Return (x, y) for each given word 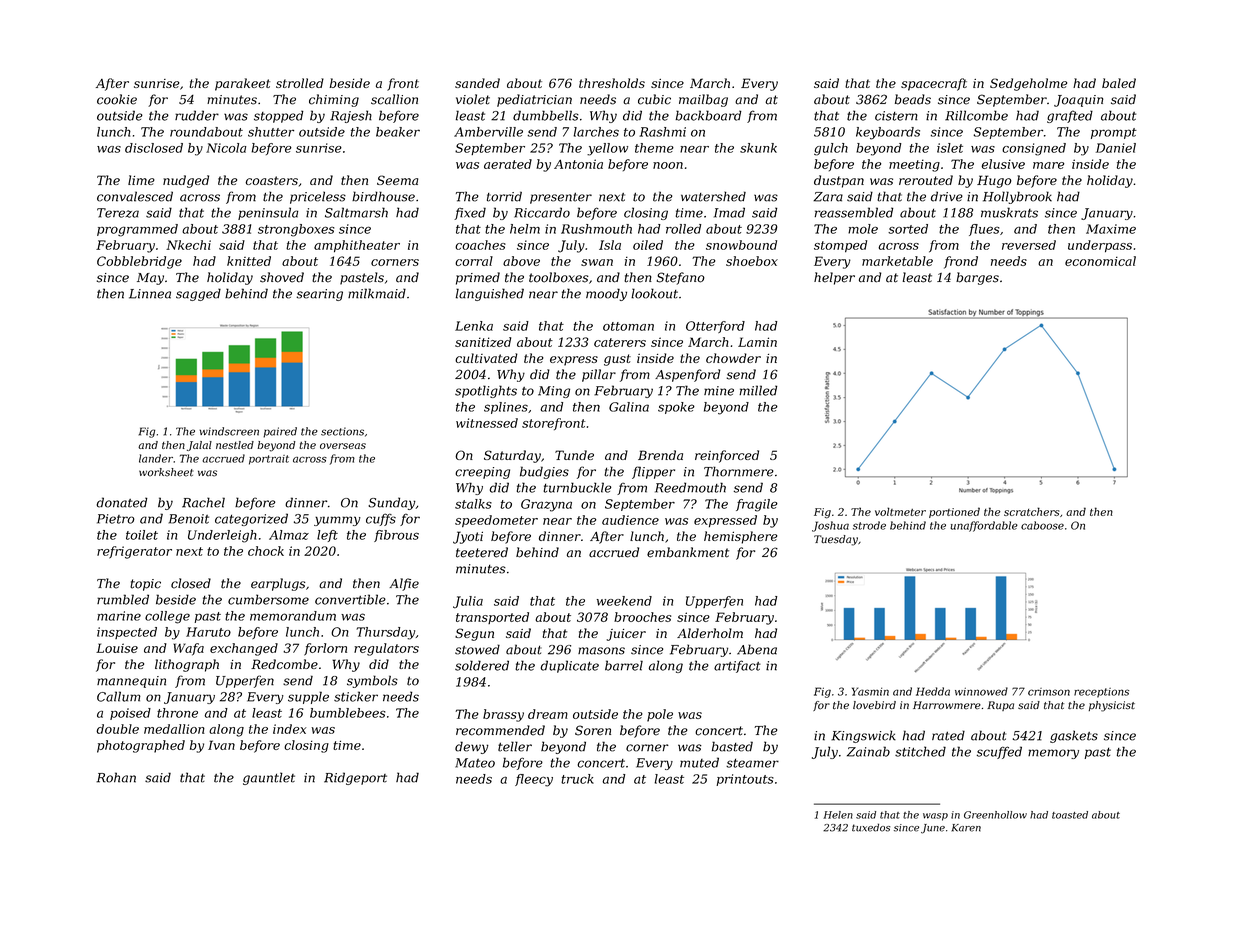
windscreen (229, 431)
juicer (626, 635)
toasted (1070, 815)
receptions (1101, 693)
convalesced (135, 196)
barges (977, 278)
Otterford (715, 327)
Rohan (116, 777)
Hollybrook (1017, 197)
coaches (480, 245)
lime (141, 180)
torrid (504, 196)
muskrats (1009, 212)
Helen (838, 815)
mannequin (131, 682)
